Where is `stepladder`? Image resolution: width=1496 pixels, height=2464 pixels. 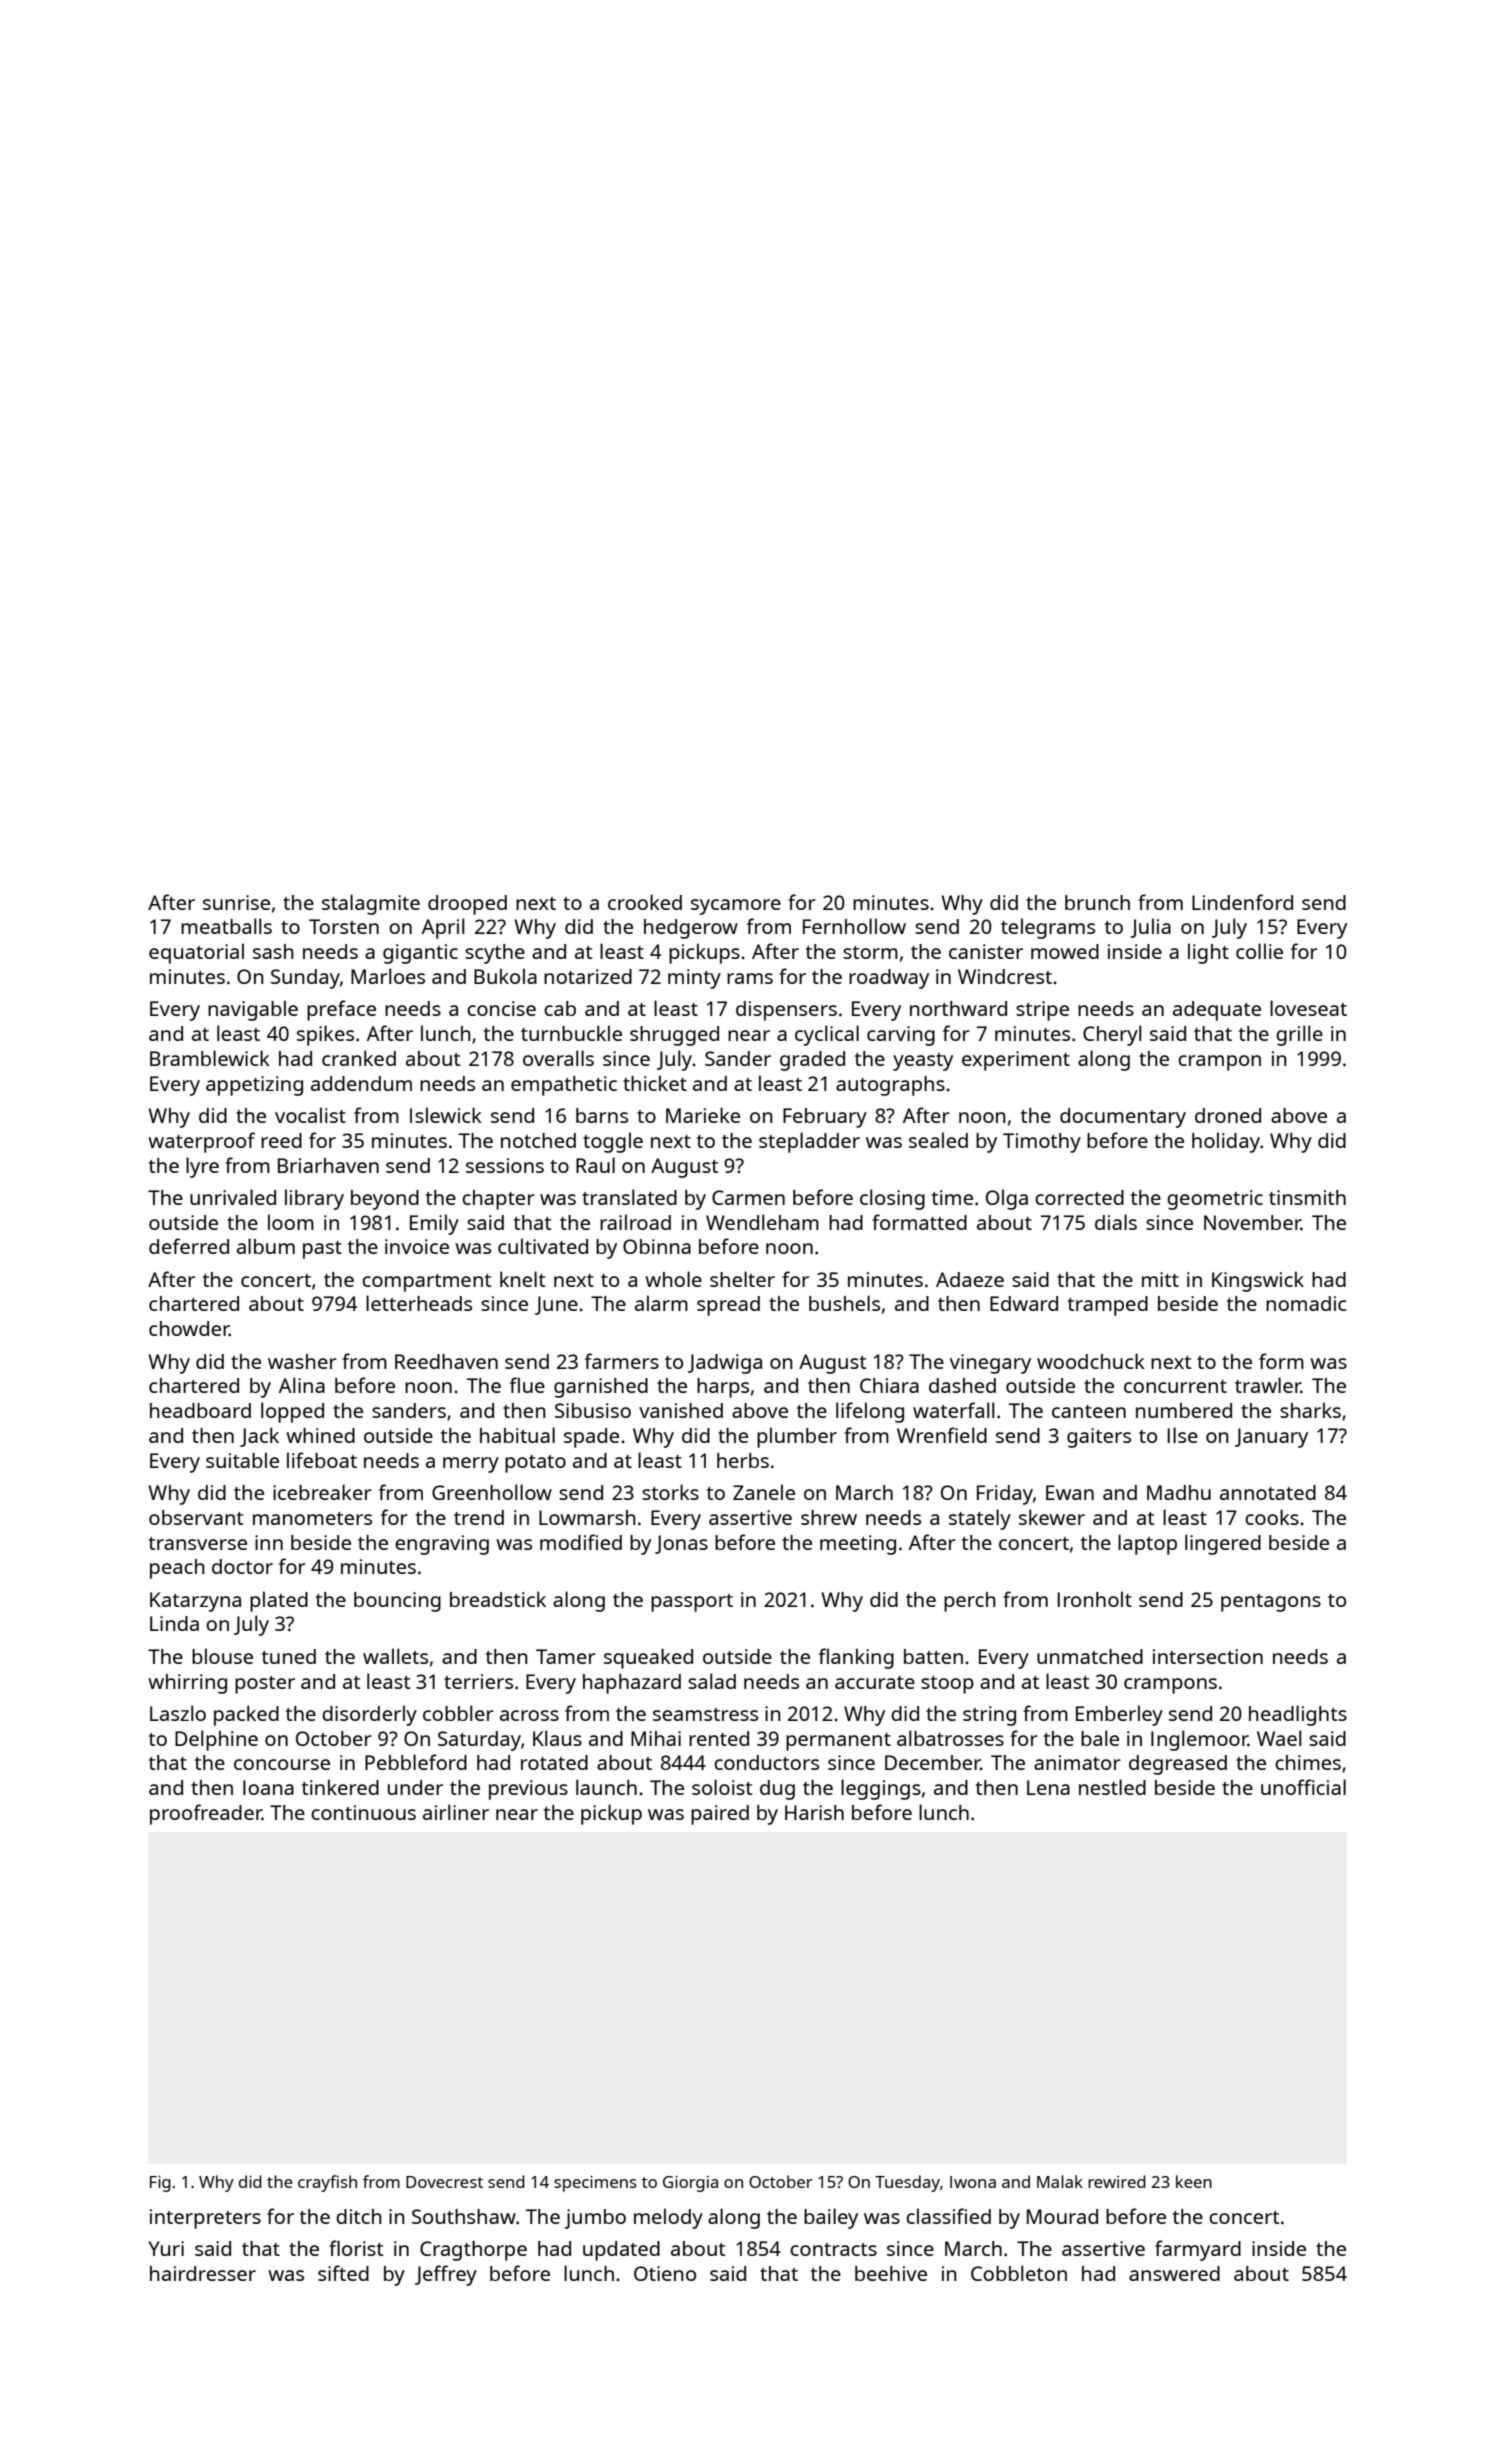 stepladder is located at coordinates (809, 1142).
